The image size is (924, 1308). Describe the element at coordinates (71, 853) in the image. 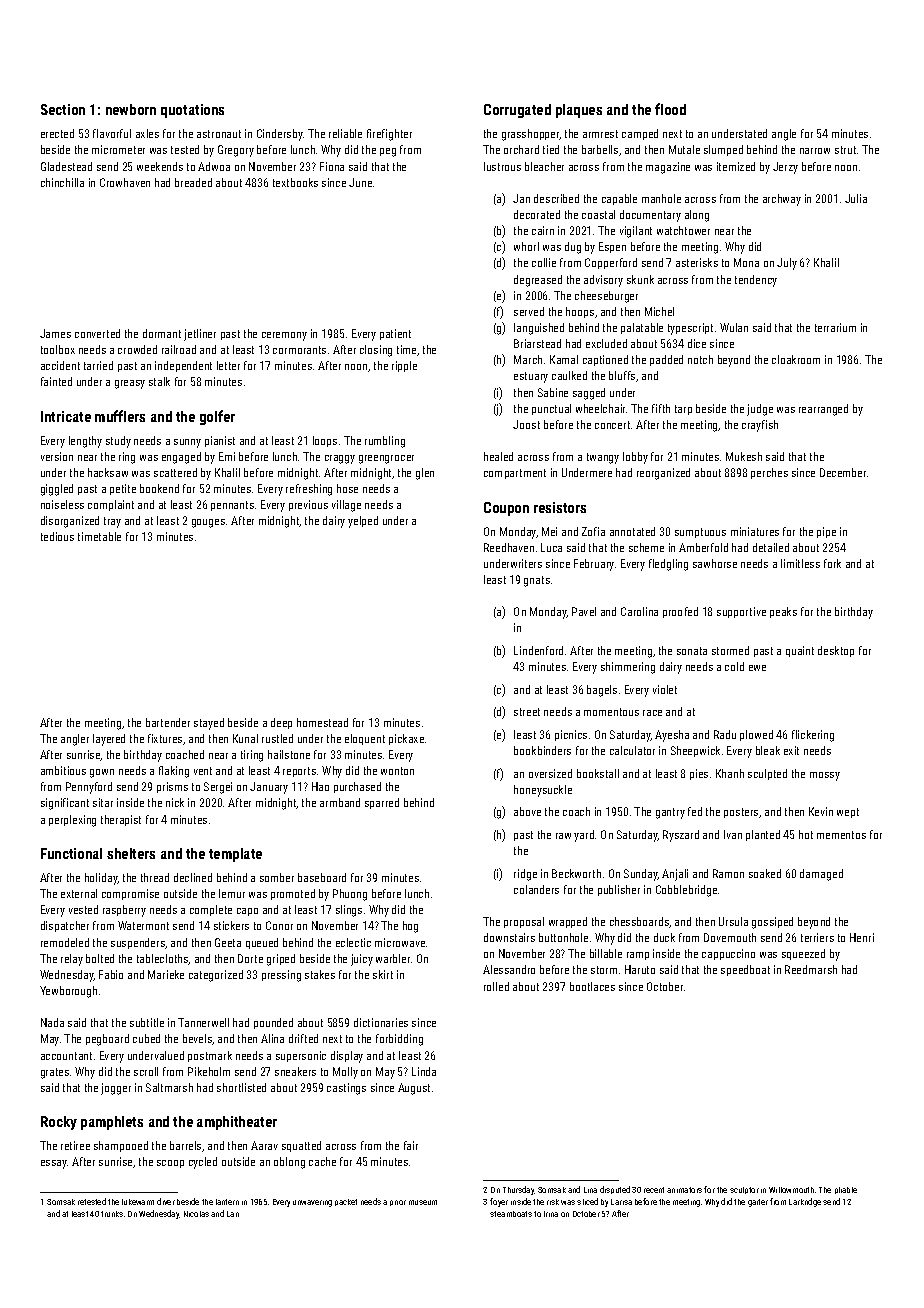

I see `Functional` at that location.
